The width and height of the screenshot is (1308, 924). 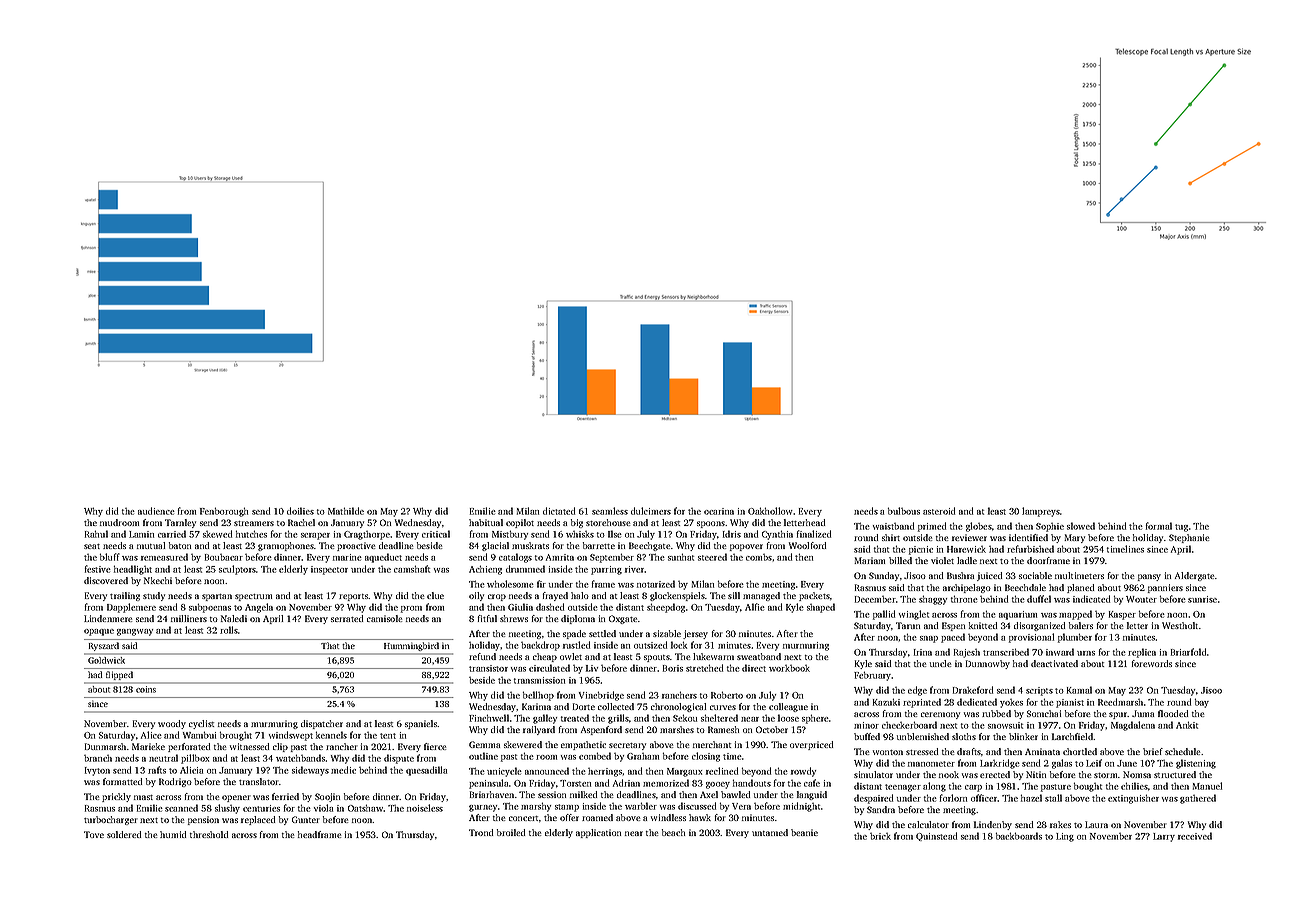 I want to click on brick, so click(x=880, y=836).
